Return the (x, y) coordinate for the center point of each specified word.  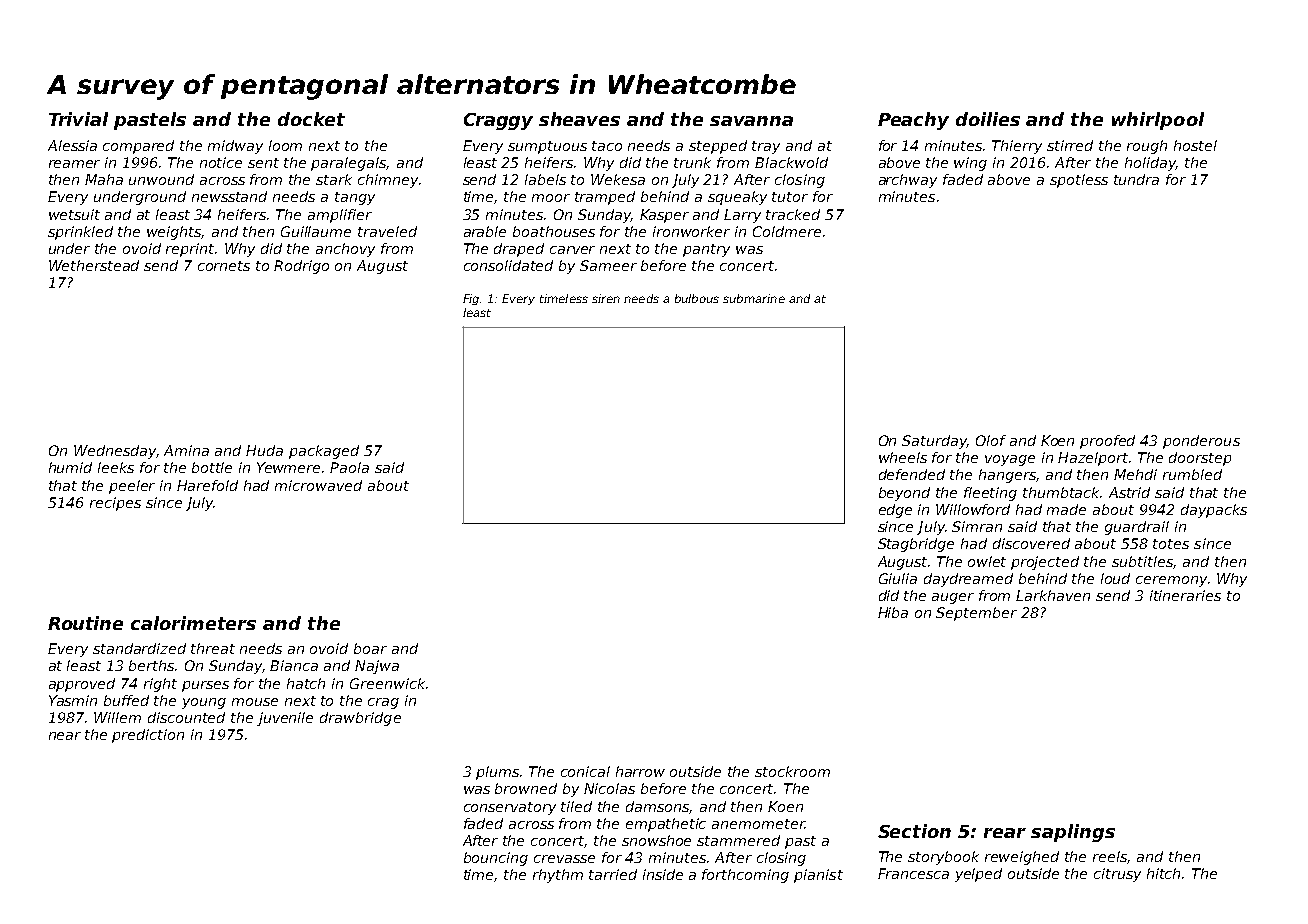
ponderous (1201, 442)
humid (70, 467)
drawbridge (360, 719)
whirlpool (1158, 121)
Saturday (934, 442)
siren (606, 298)
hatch (306, 683)
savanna (751, 121)
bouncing (496, 859)
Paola (349, 467)
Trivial (78, 119)
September (976, 614)
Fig (471, 299)
